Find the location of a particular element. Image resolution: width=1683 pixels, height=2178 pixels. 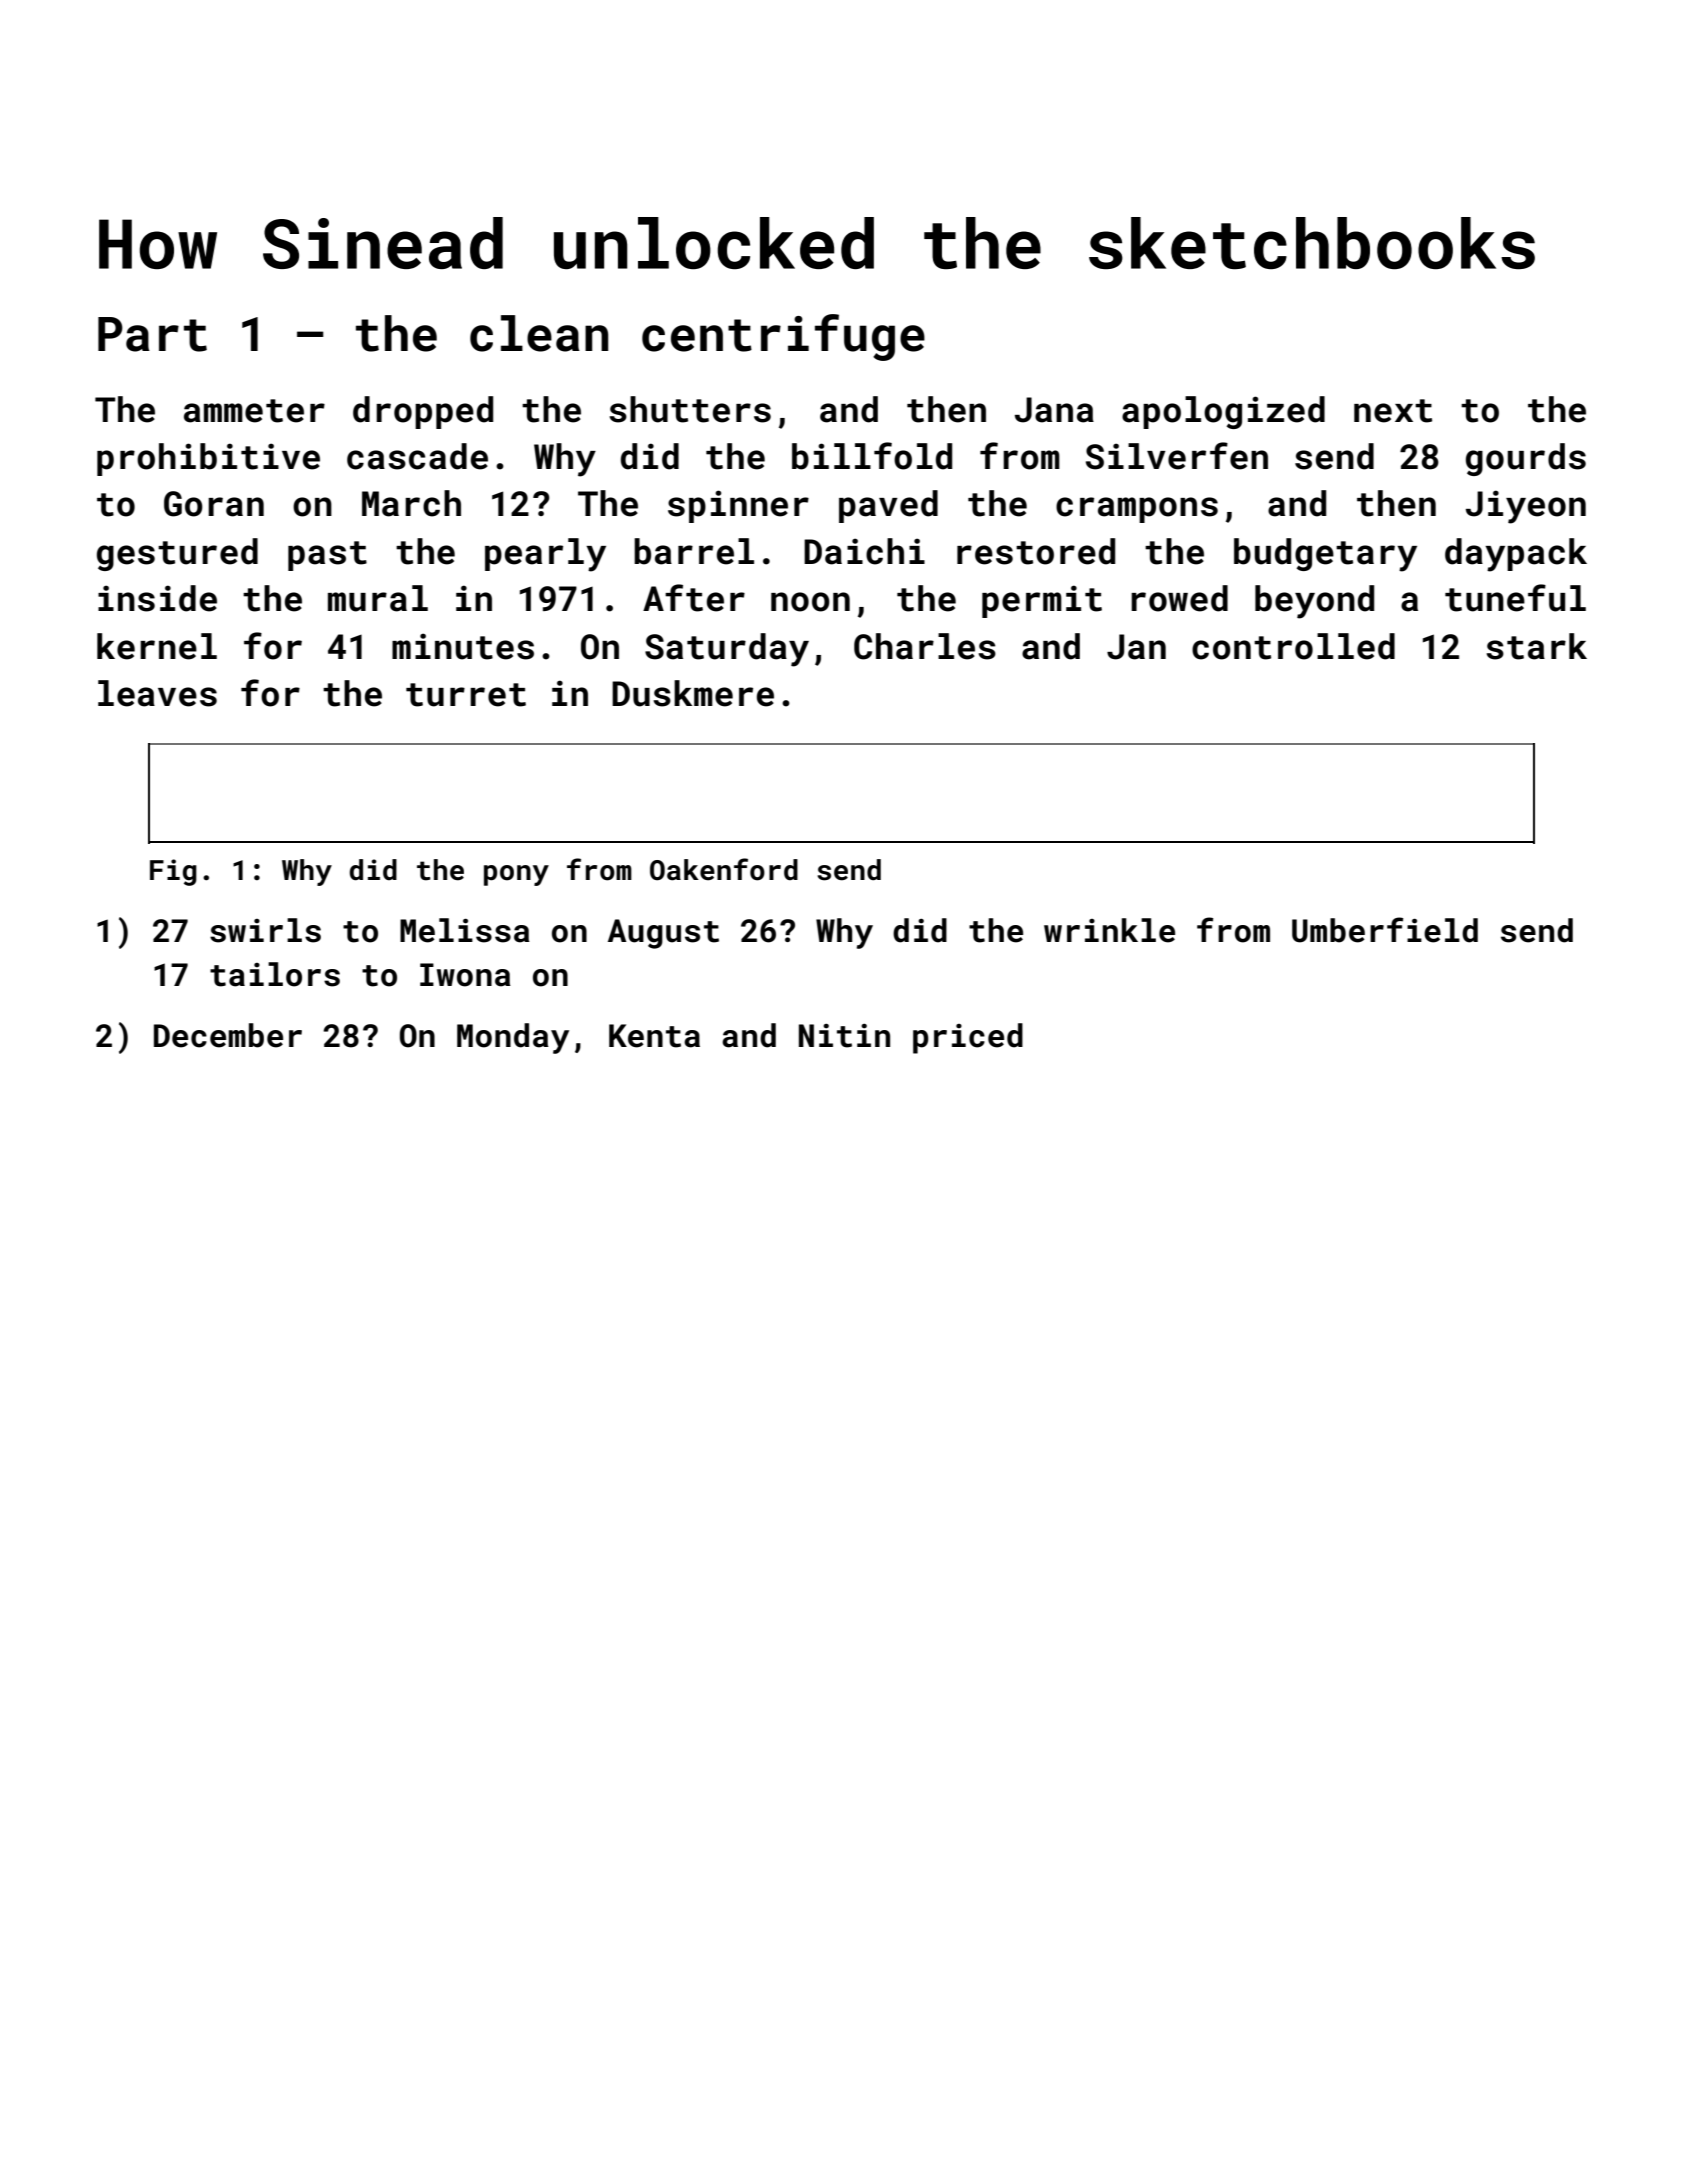

Umberfield is located at coordinates (1385, 930).
